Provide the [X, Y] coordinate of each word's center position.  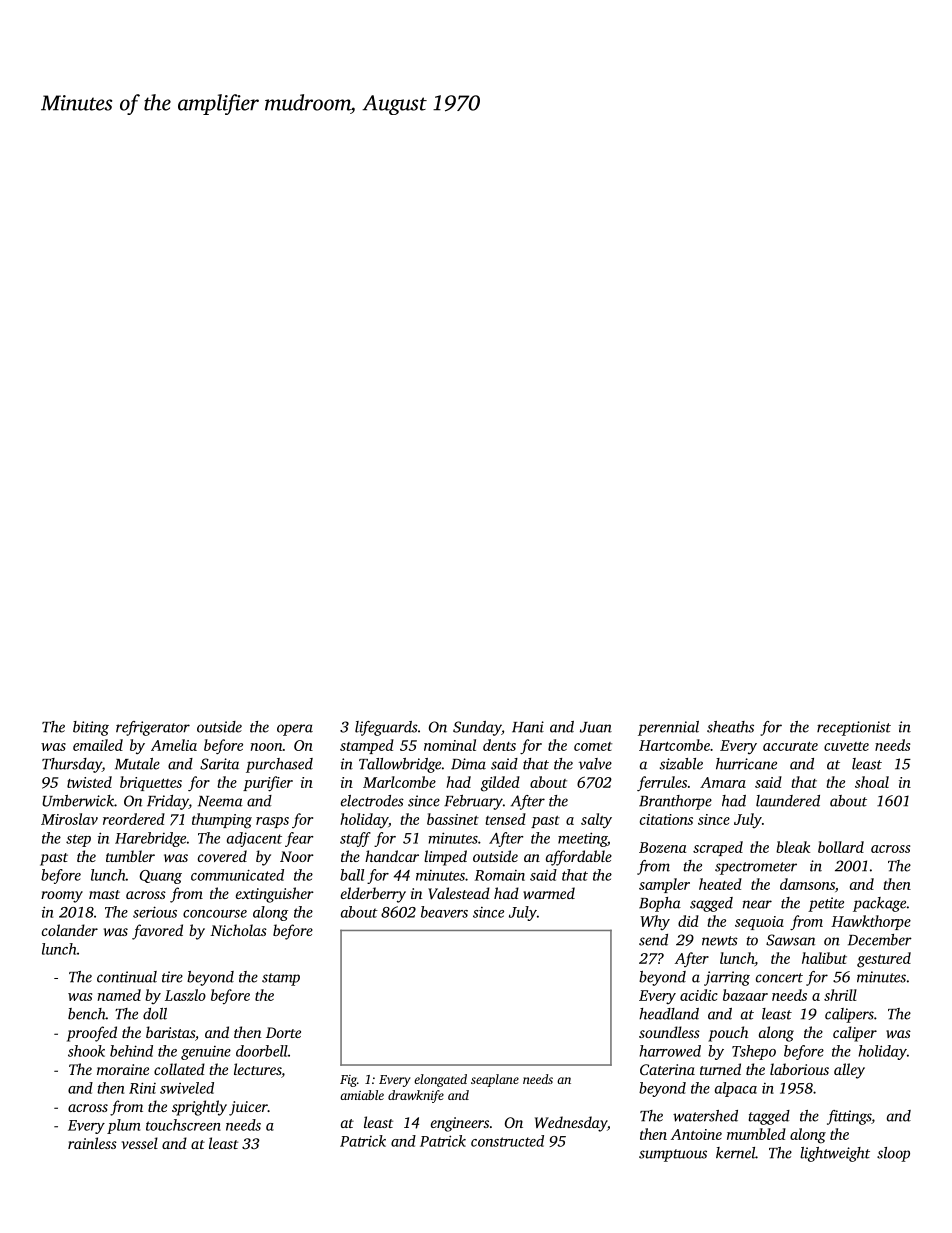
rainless [92, 1143]
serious [155, 912]
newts [720, 941]
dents [499, 745]
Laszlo [185, 995]
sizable [681, 764]
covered [222, 856]
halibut [824, 958]
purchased [279, 765]
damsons [807, 884]
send [653, 940]
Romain [500, 875]
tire [172, 977]
